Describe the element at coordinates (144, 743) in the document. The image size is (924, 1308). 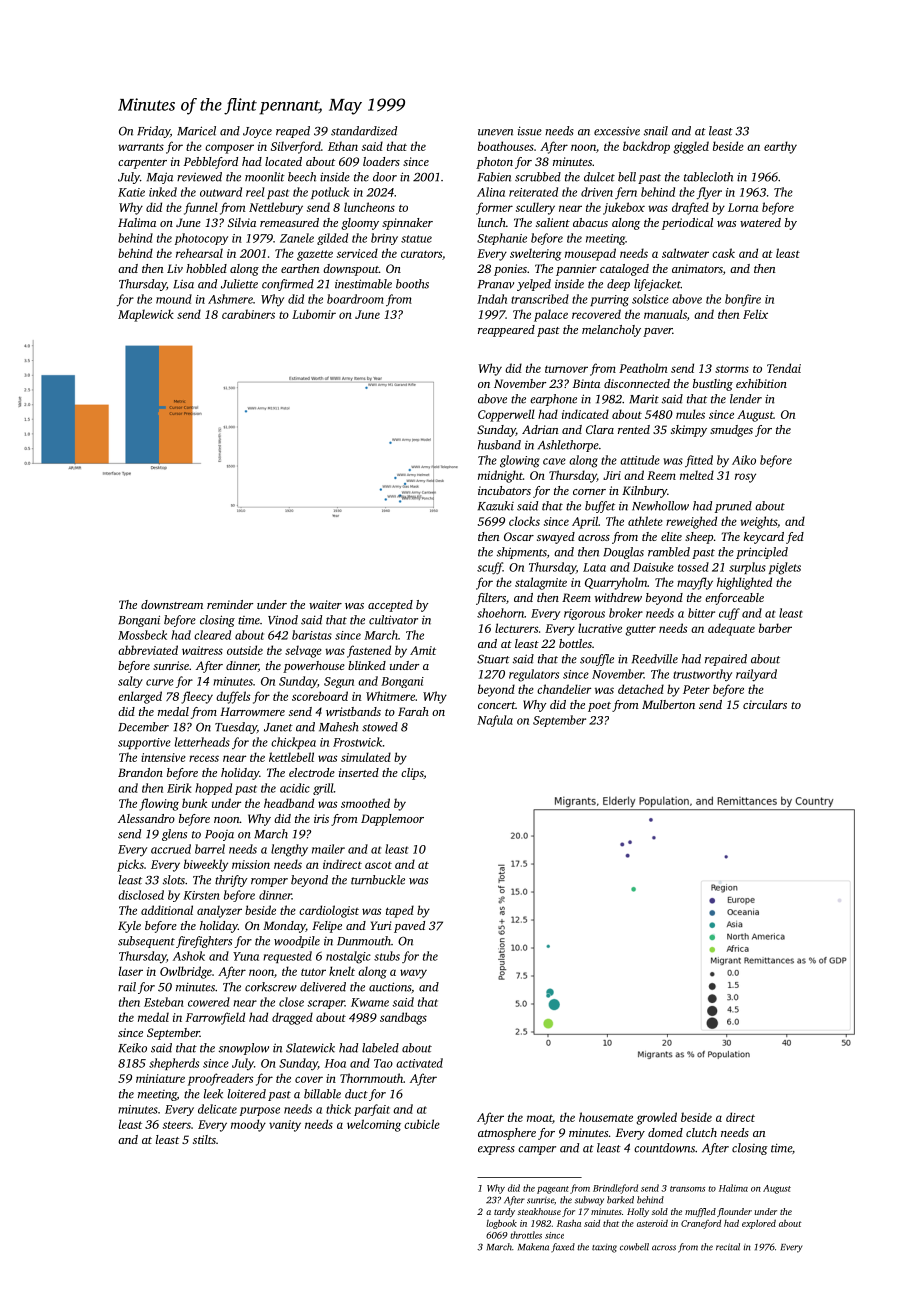
I see `supportive` at that location.
